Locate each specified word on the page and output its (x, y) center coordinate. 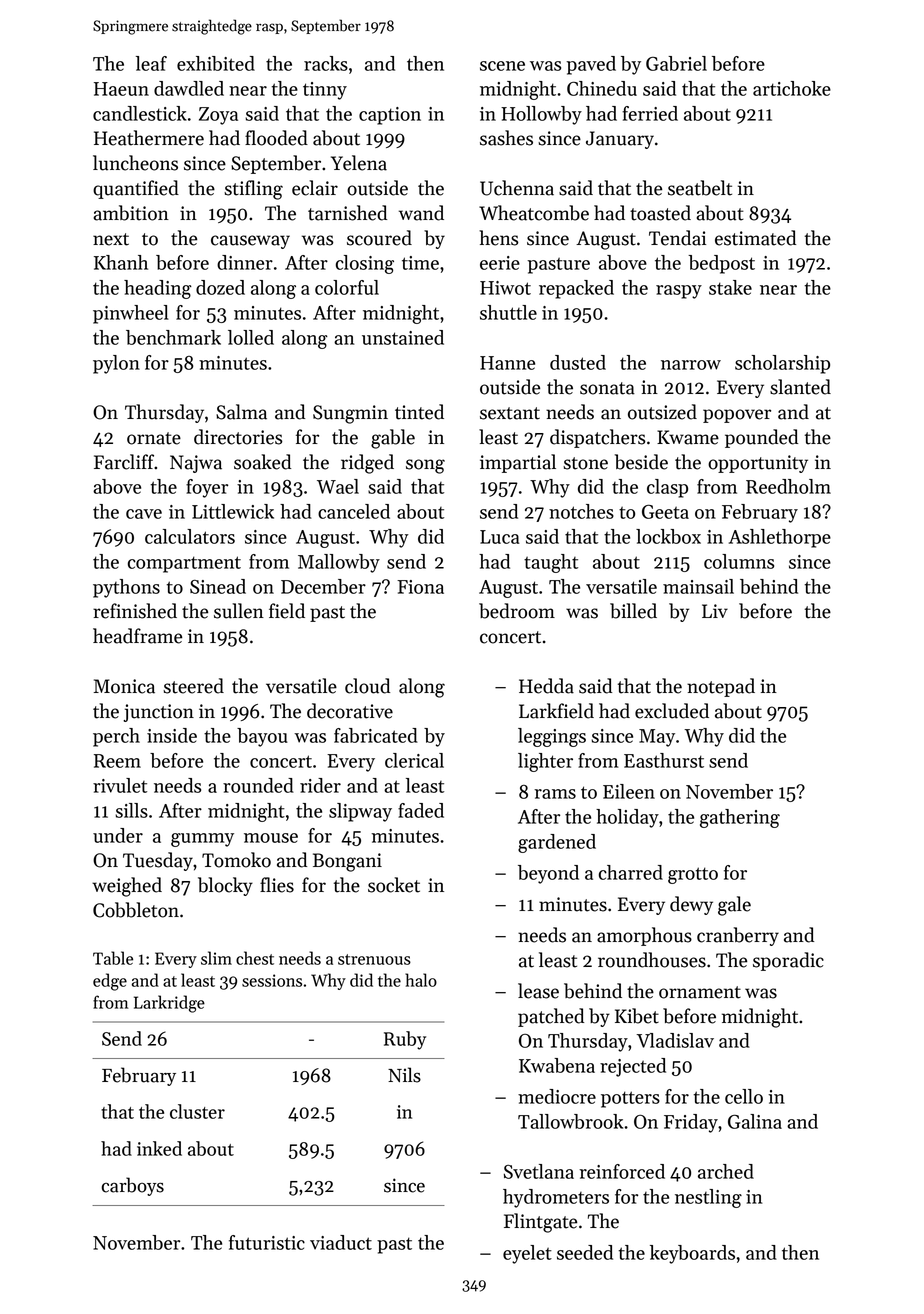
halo (421, 980)
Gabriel (676, 63)
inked (159, 1148)
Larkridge (169, 1004)
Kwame (688, 437)
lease (538, 991)
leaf (151, 63)
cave (144, 514)
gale (734, 906)
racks (326, 63)
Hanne (507, 363)
